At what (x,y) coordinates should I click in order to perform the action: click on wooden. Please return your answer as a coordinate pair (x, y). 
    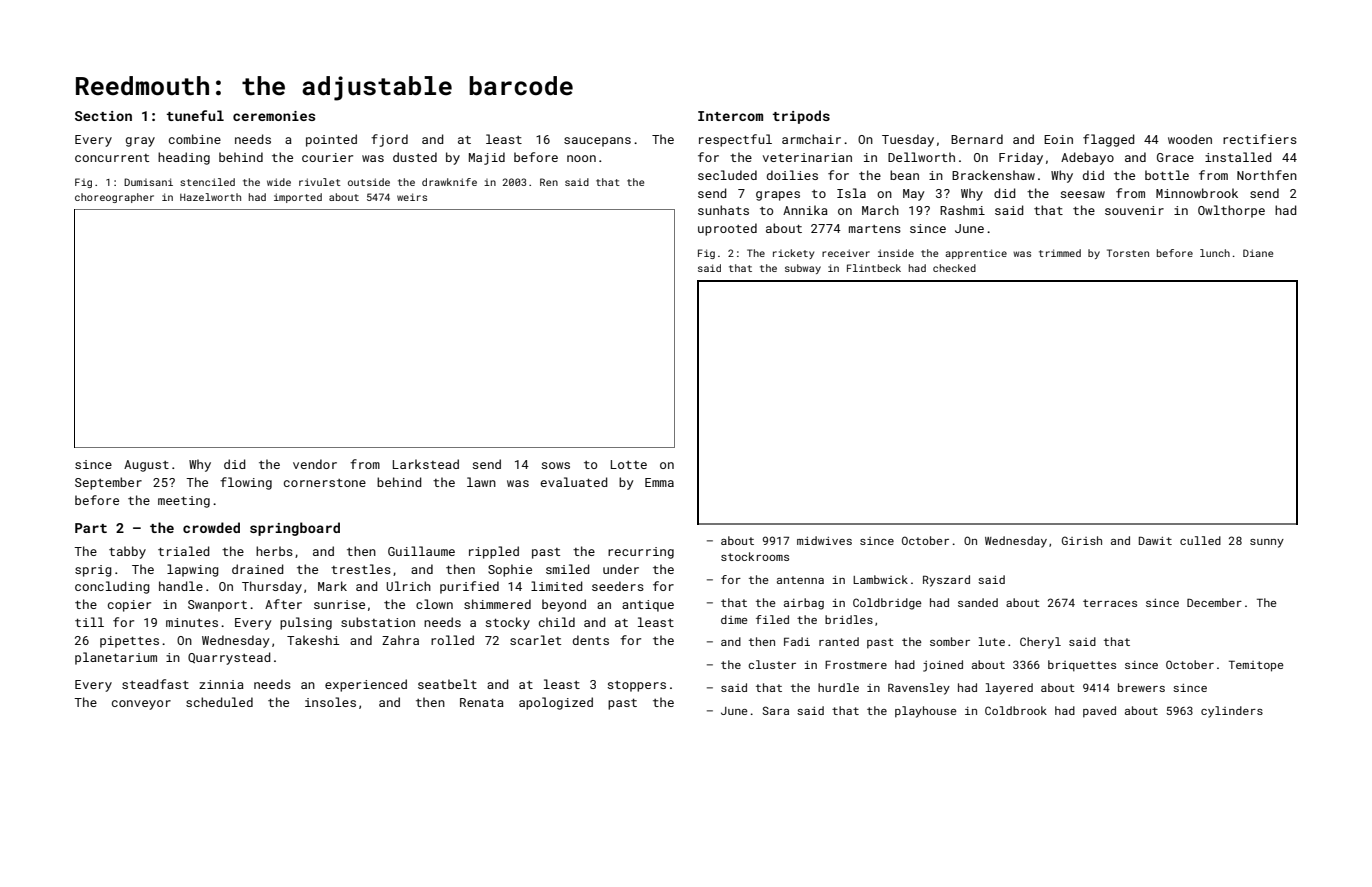
    Looking at the image, I should click on (1190, 139).
